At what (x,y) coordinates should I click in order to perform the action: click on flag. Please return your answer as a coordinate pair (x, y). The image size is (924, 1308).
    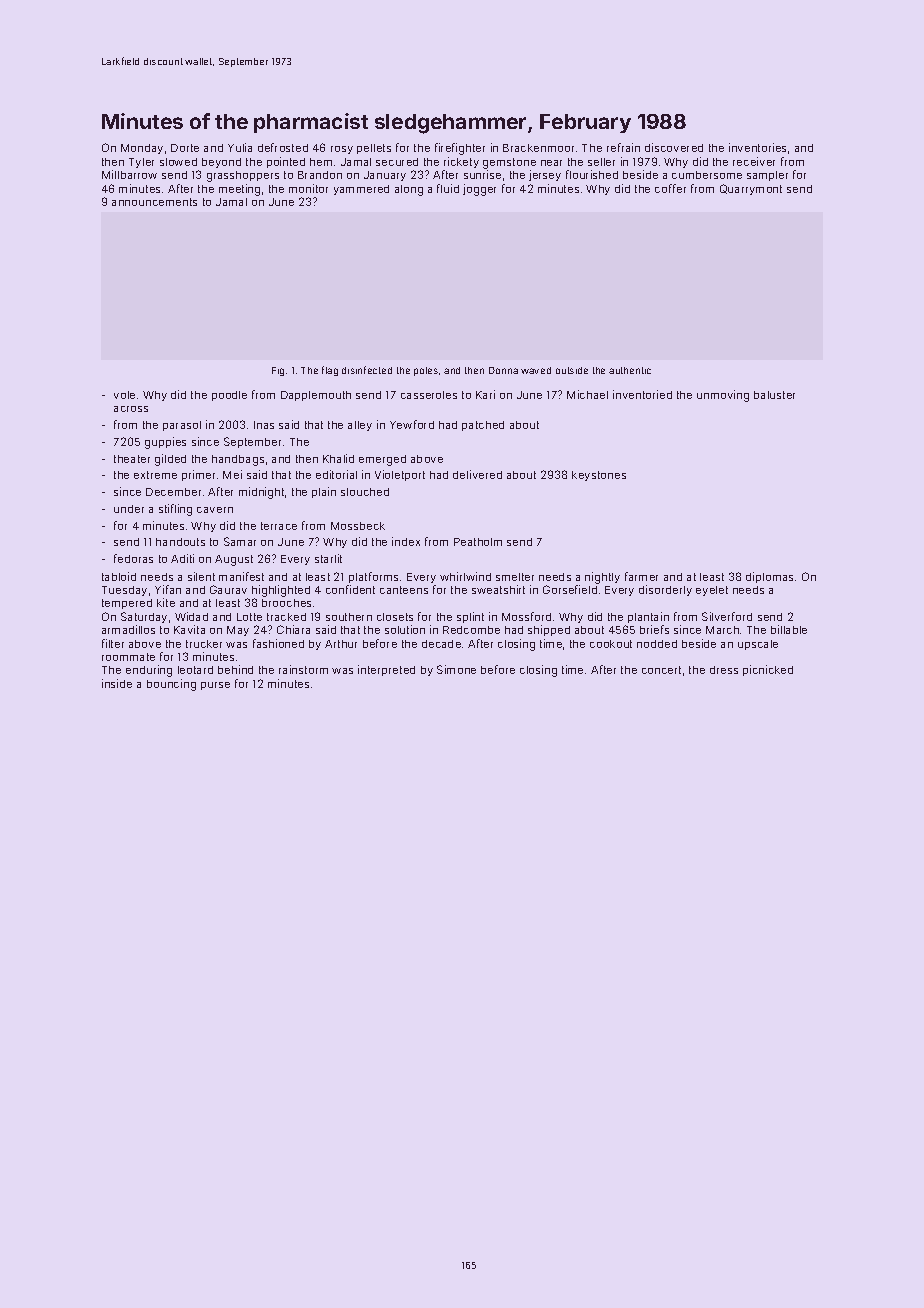
    Looking at the image, I should click on (330, 371).
